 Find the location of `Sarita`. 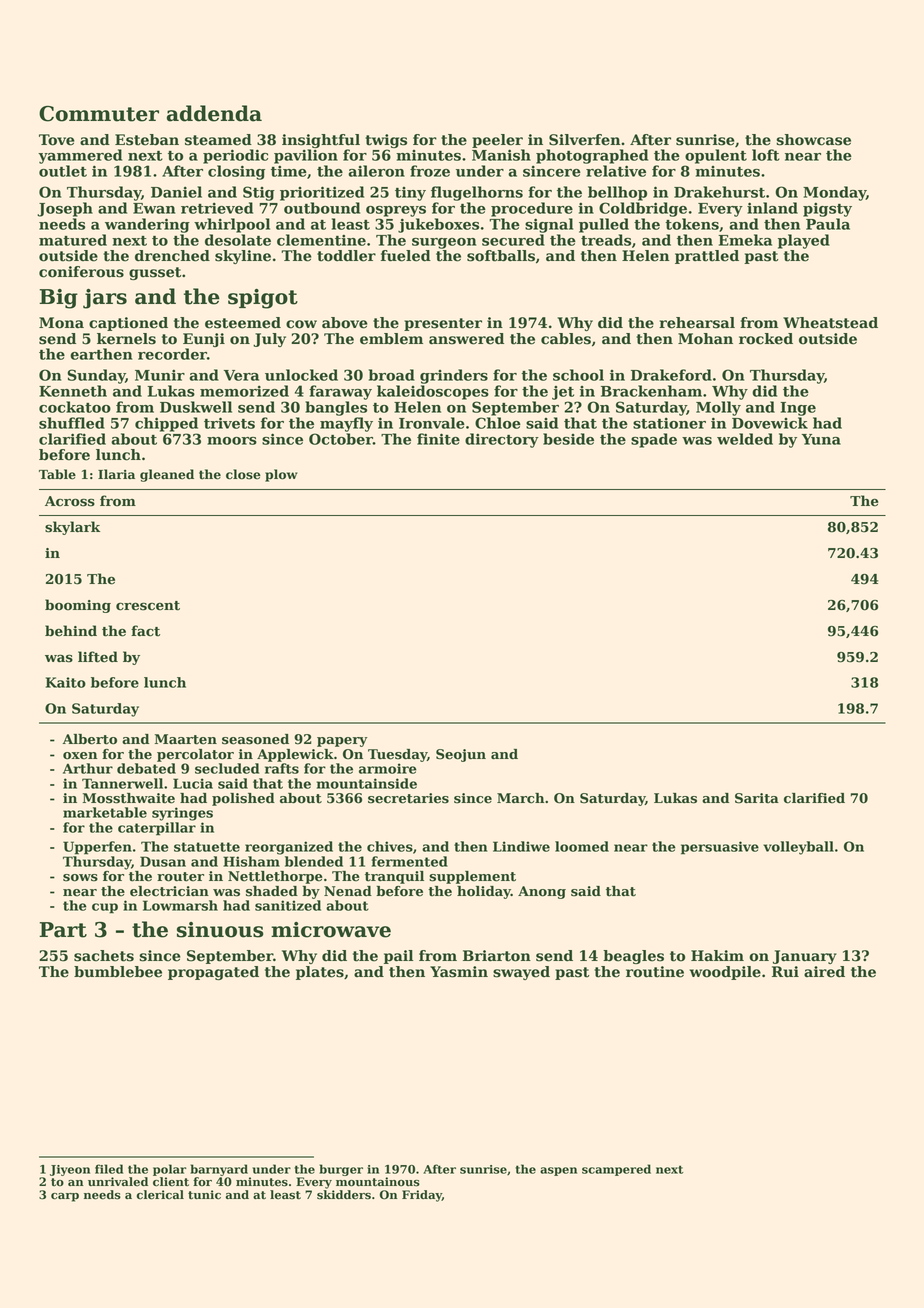

Sarita is located at coordinates (757, 798).
